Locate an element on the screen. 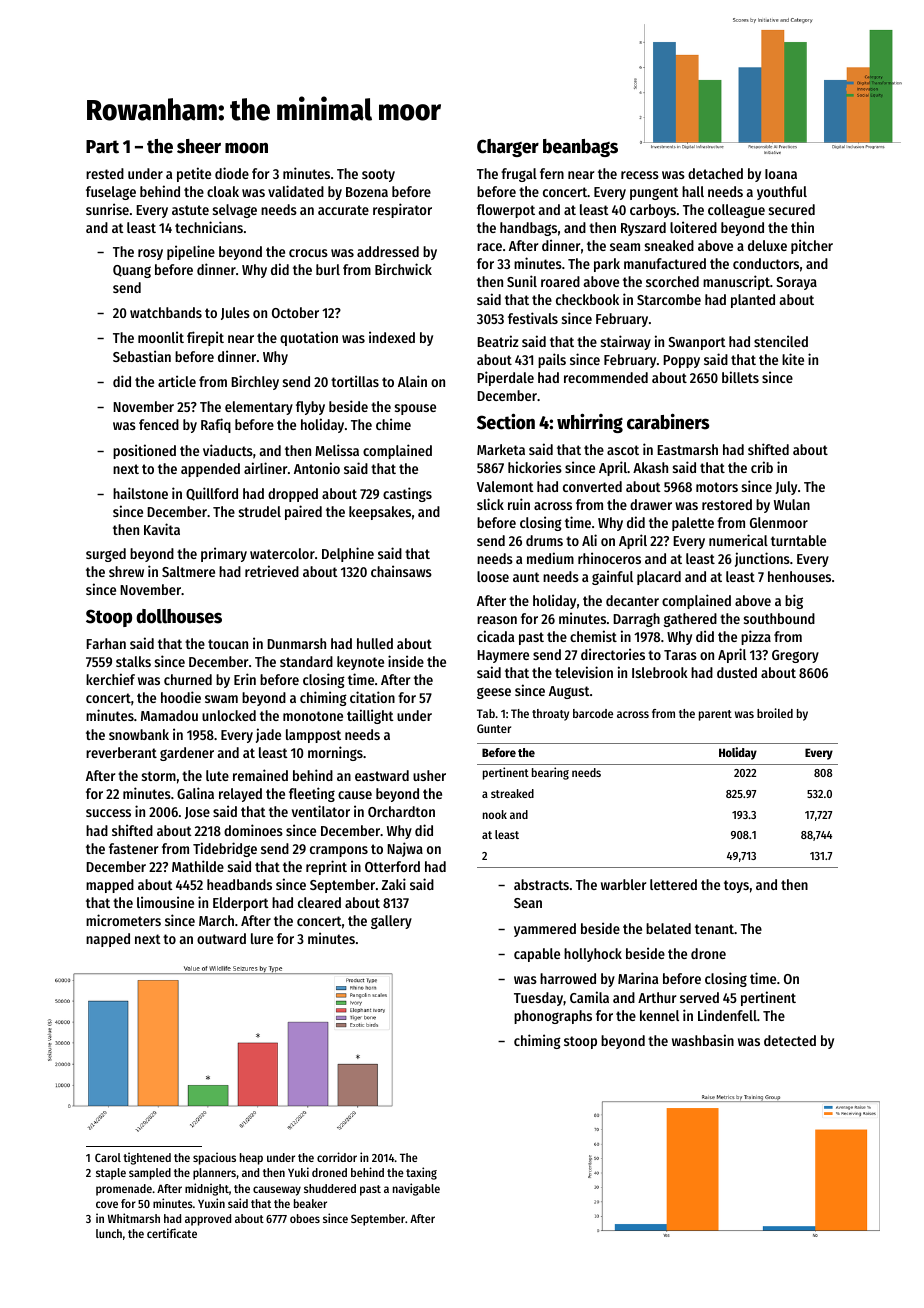  burl is located at coordinates (328, 269).
